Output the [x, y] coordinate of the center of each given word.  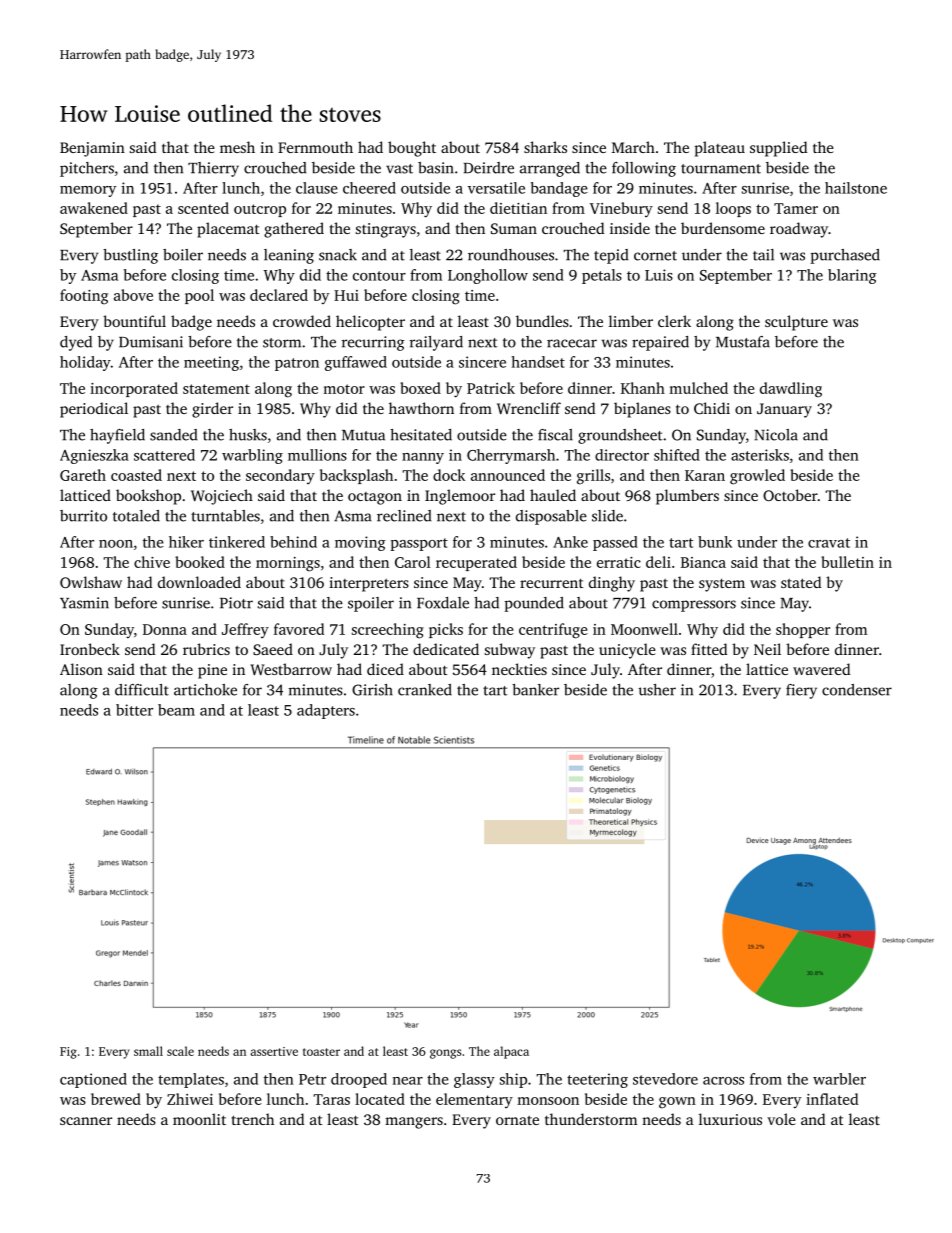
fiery [801, 691]
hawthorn [421, 408]
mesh [237, 147]
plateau [720, 149]
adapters [326, 711]
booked [200, 562]
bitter [134, 710]
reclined [404, 516]
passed [615, 543]
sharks [545, 147]
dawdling [791, 390]
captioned [93, 1080]
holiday [85, 363]
